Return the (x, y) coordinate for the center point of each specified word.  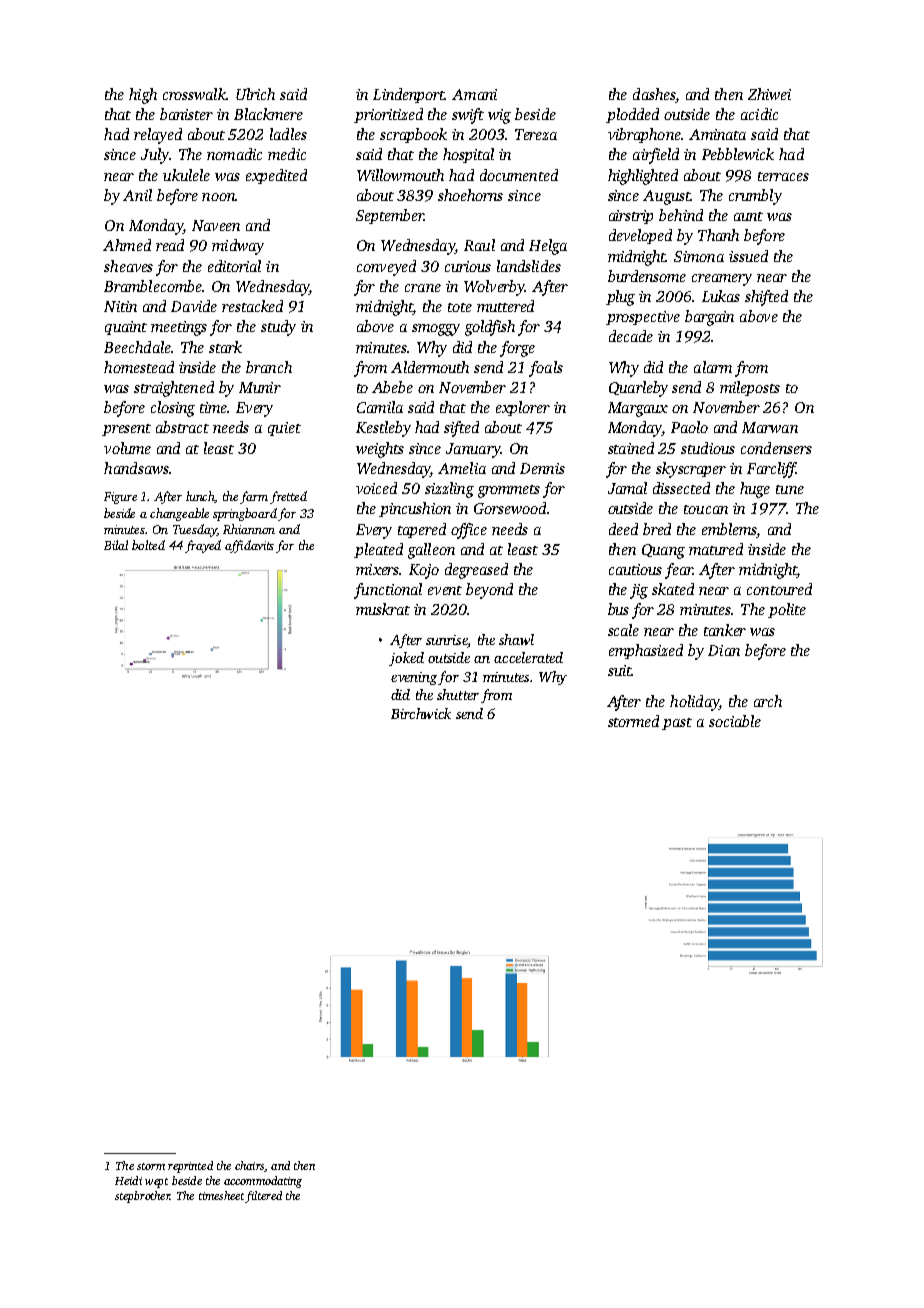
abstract (182, 427)
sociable (735, 721)
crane (423, 288)
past (677, 724)
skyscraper (691, 470)
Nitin (120, 306)
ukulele (186, 175)
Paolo (689, 427)
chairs (249, 1165)
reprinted (190, 1167)
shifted (766, 298)
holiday (694, 703)
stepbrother (142, 1197)
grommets (509, 491)
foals (546, 369)
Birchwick (421, 713)
